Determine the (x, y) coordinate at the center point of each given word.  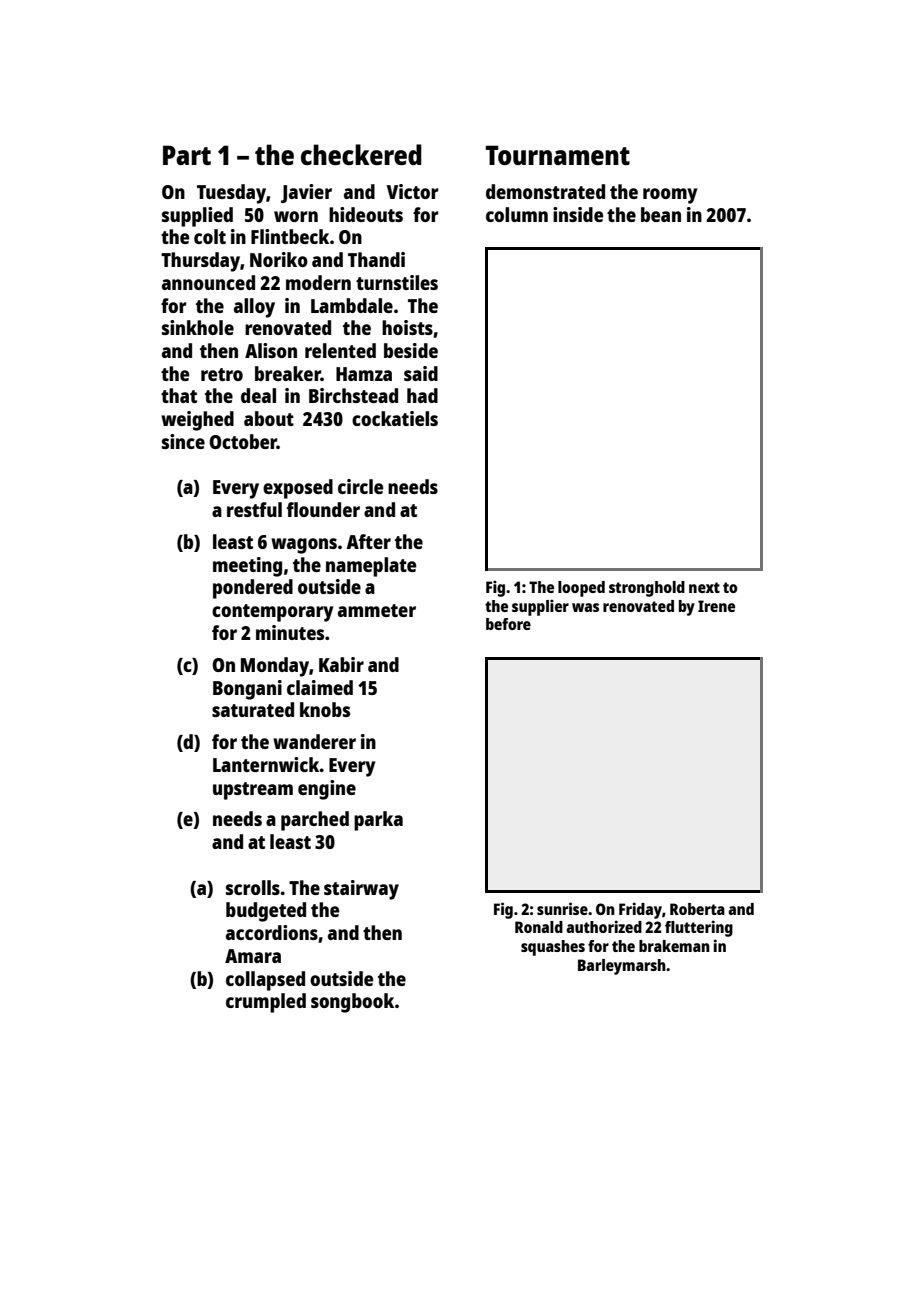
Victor (412, 191)
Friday (640, 910)
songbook (352, 1003)
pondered (253, 589)
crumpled (266, 1003)
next (704, 587)
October (243, 441)
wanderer (314, 741)
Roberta (697, 909)
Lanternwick (266, 764)
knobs (325, 709)
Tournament (557, 155)
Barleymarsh (622, 967)
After (368, 541)
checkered (361, 154)
